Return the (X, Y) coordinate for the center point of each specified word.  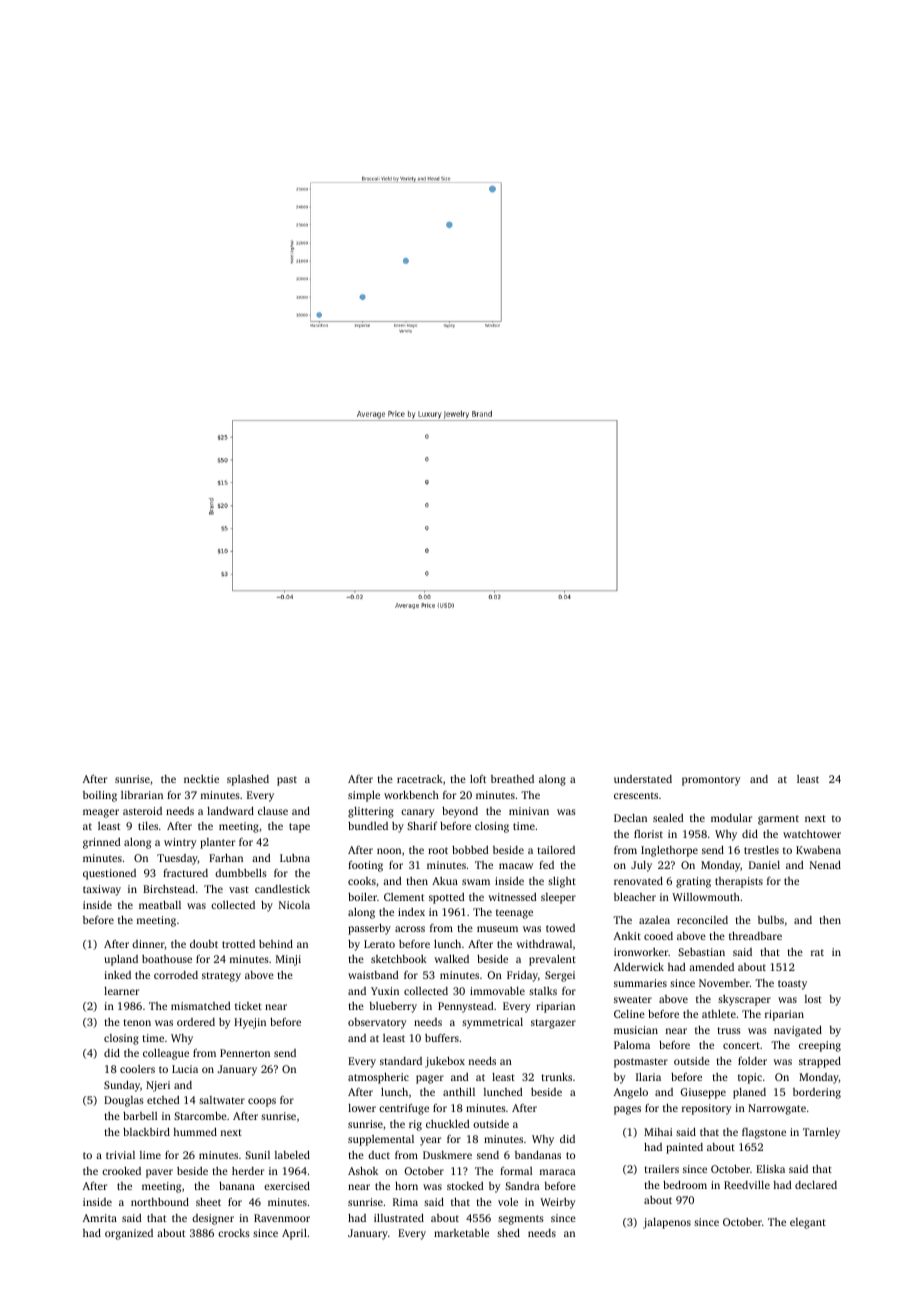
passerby (369, 929)
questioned (109, 874)
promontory (711, 781)
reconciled (702, 920)
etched (163, 1100)
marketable (461, 1233)
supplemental (381, 1140)
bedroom (685, 1185)
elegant (808, 1223)
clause (273, 811)
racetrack (420, 779)
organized (129, 1234)
